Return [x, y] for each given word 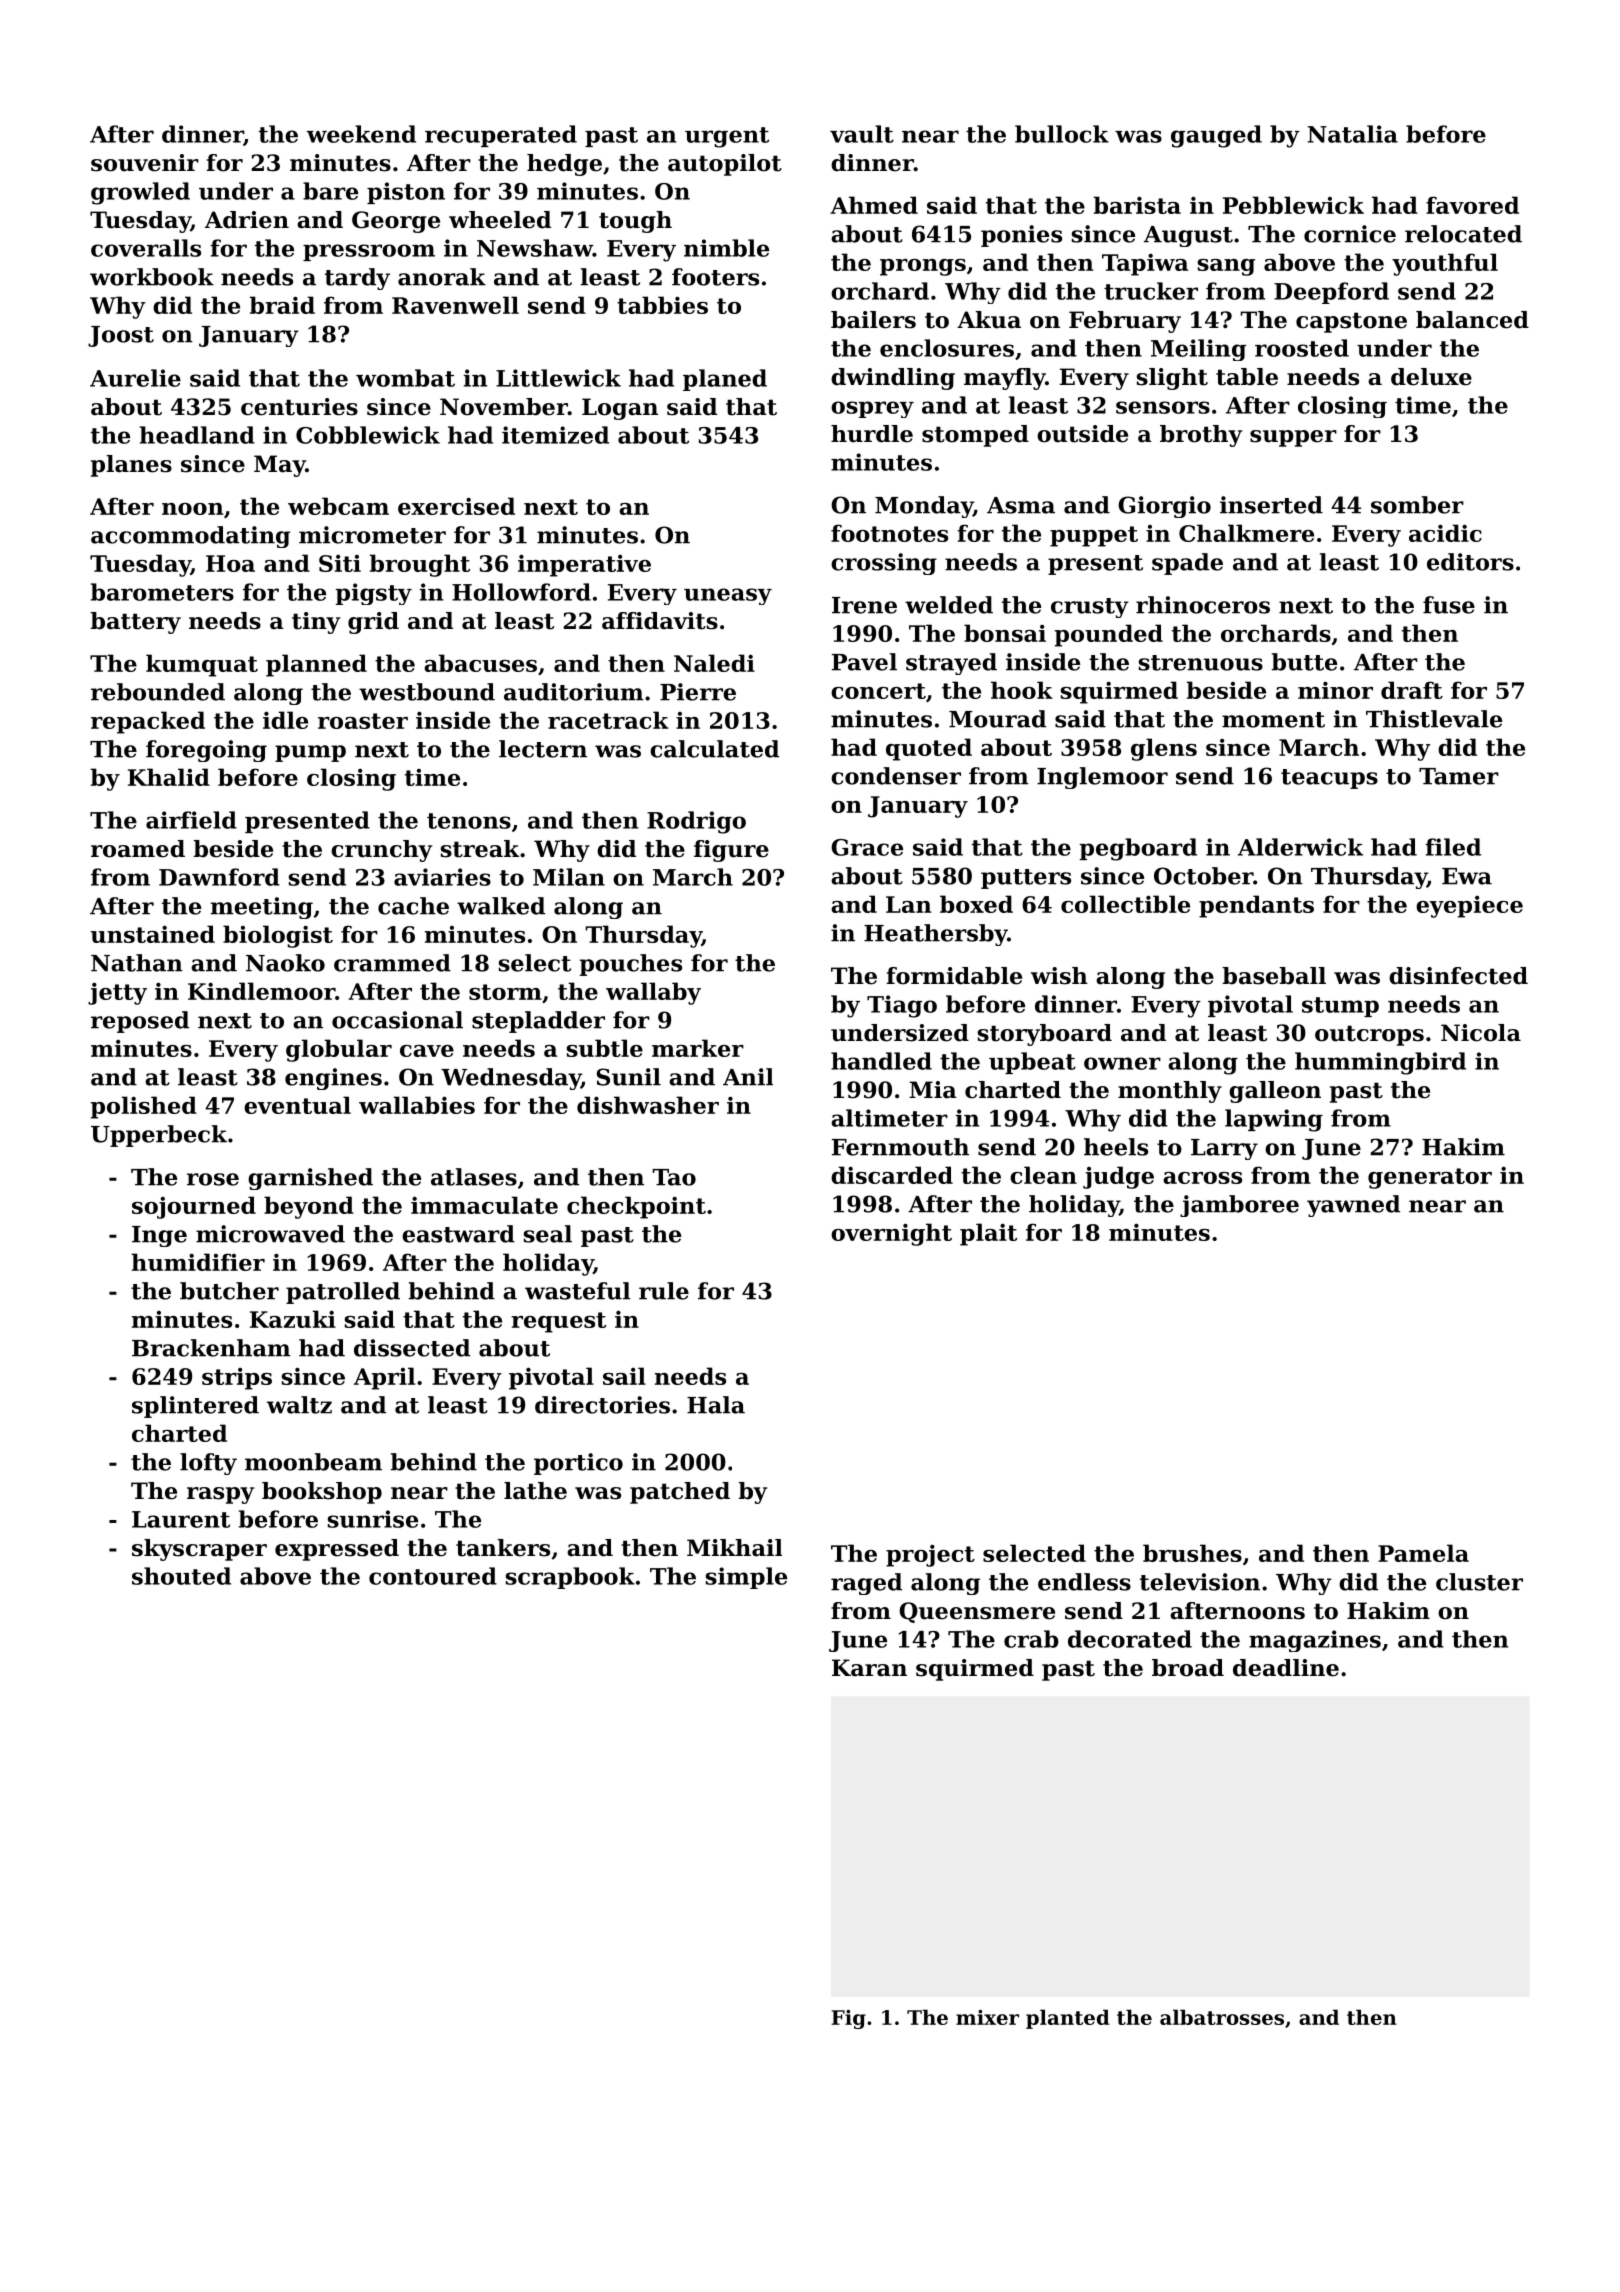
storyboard [1044, 1035]
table [1247, 377]
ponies [1021, 236]
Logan [620, 409]
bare [330, 191]
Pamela [1423, 1553]
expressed [337, 1550]
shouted [181, 1576]
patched [680, 1493]
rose [213, 1179]
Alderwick [1300, 847]
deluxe [1431, 377]
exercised [456, 506]
